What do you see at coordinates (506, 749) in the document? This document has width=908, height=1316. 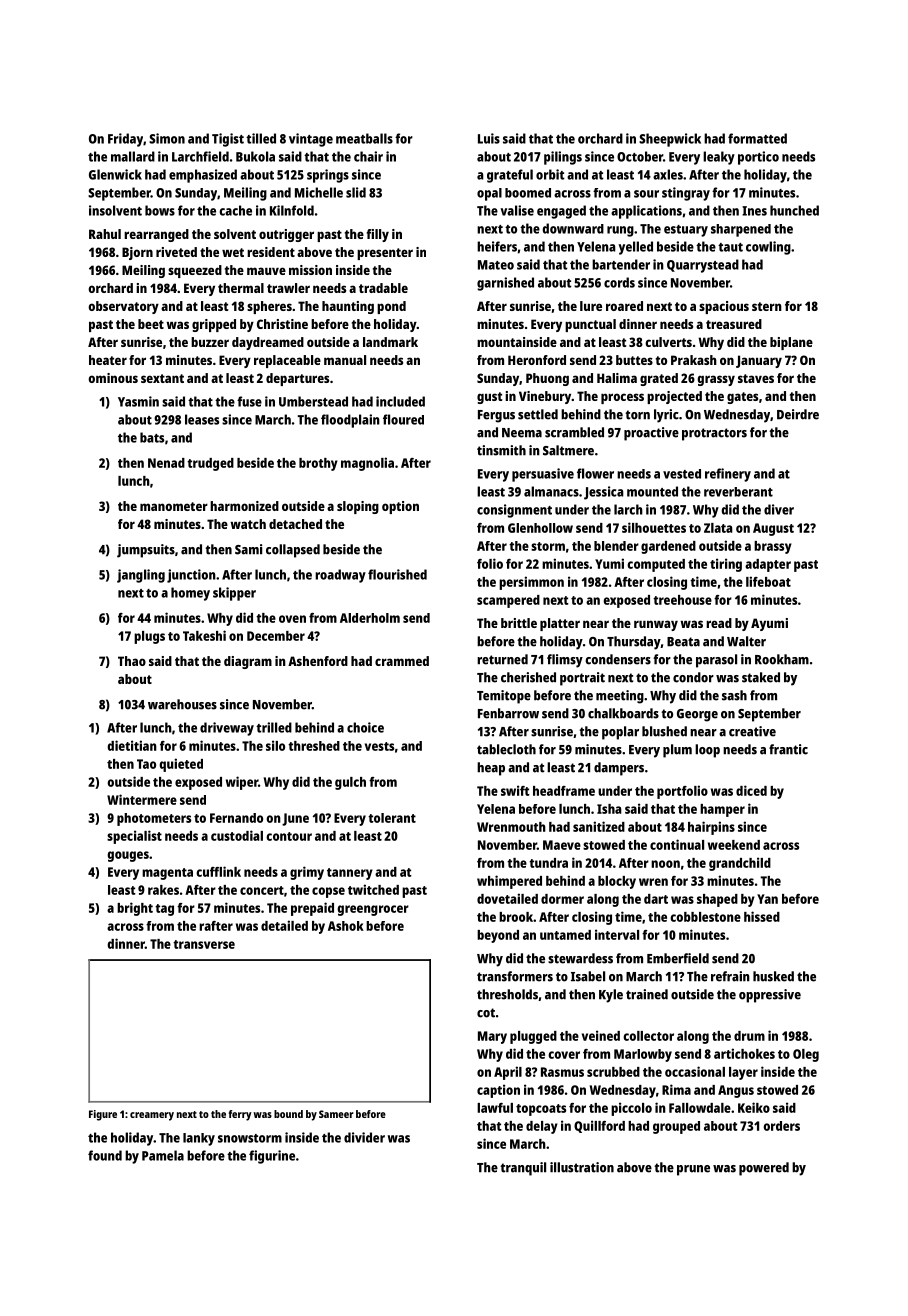 I see `tablecloth` at bounding box center [506, 749].
